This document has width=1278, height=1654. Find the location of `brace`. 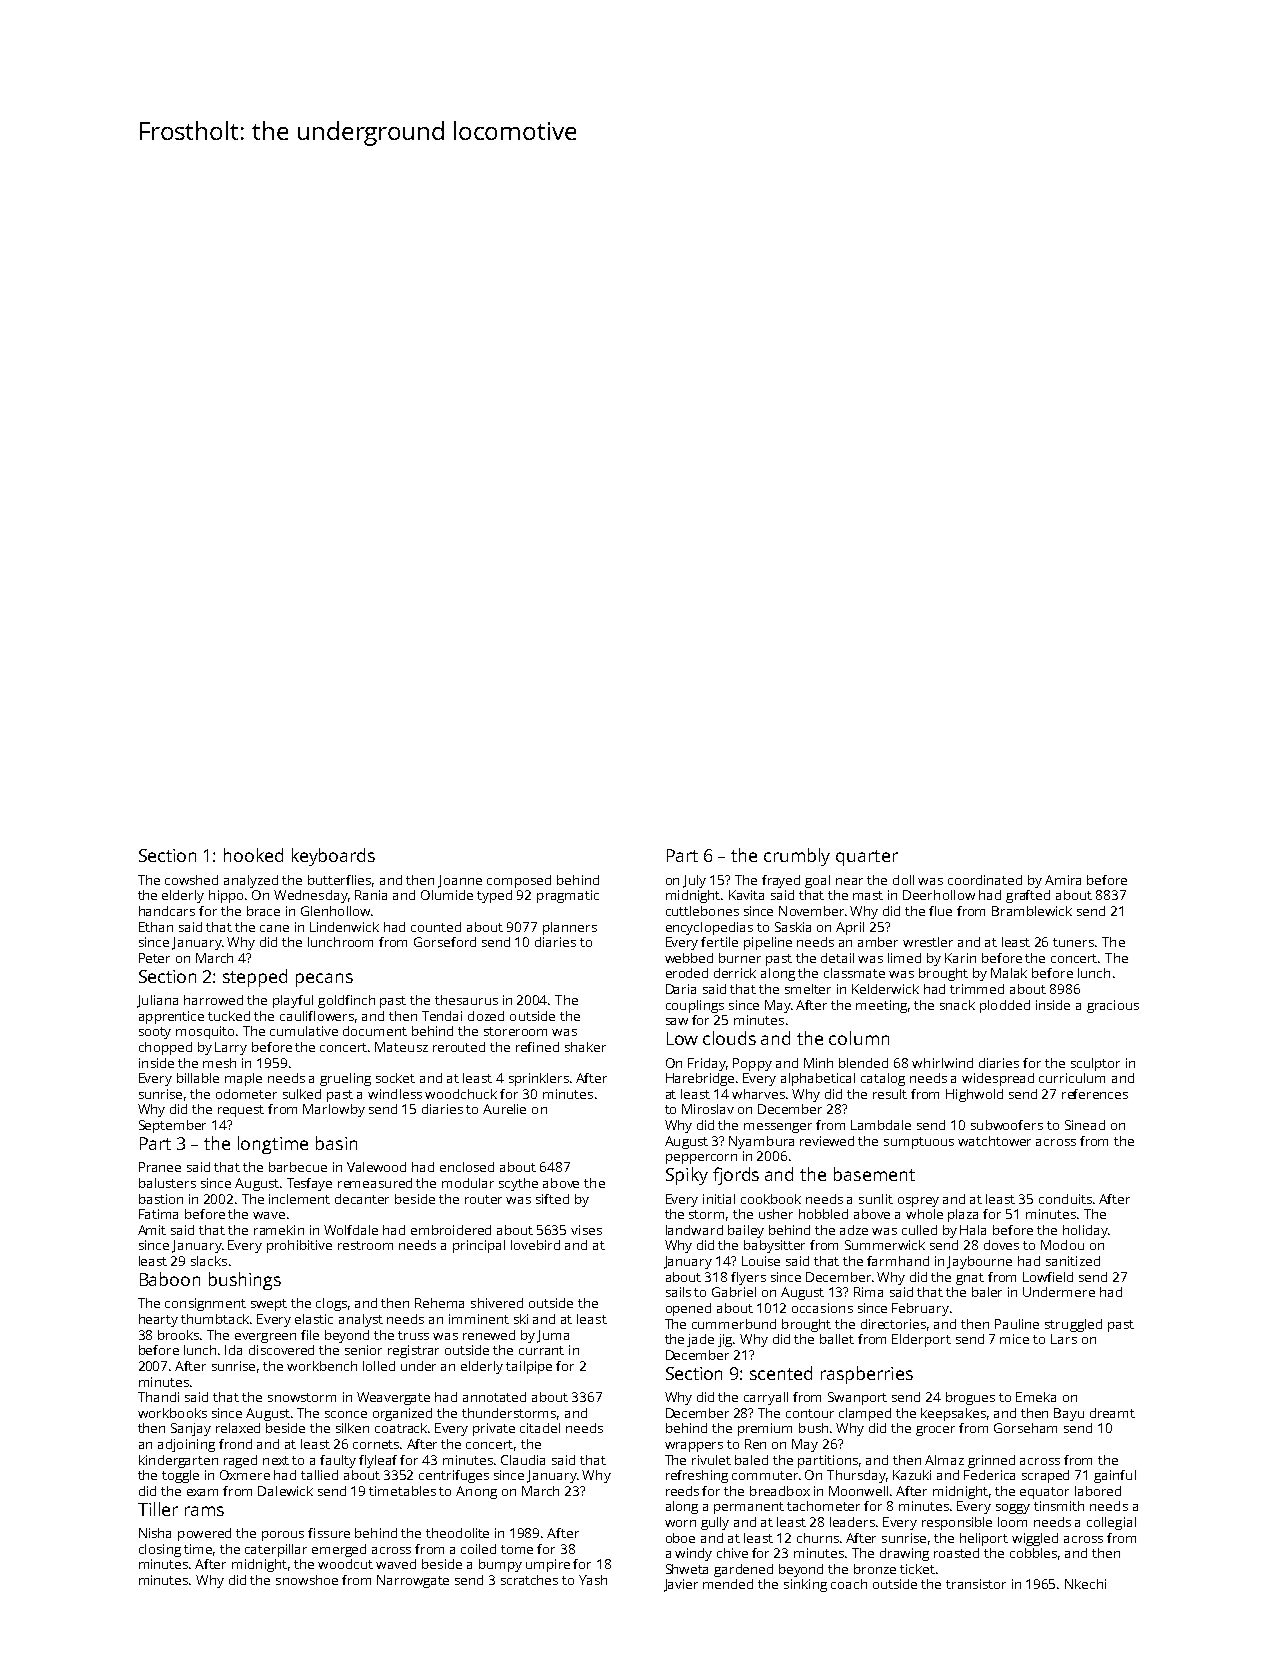

brace is located at coordinates (263, 911).
